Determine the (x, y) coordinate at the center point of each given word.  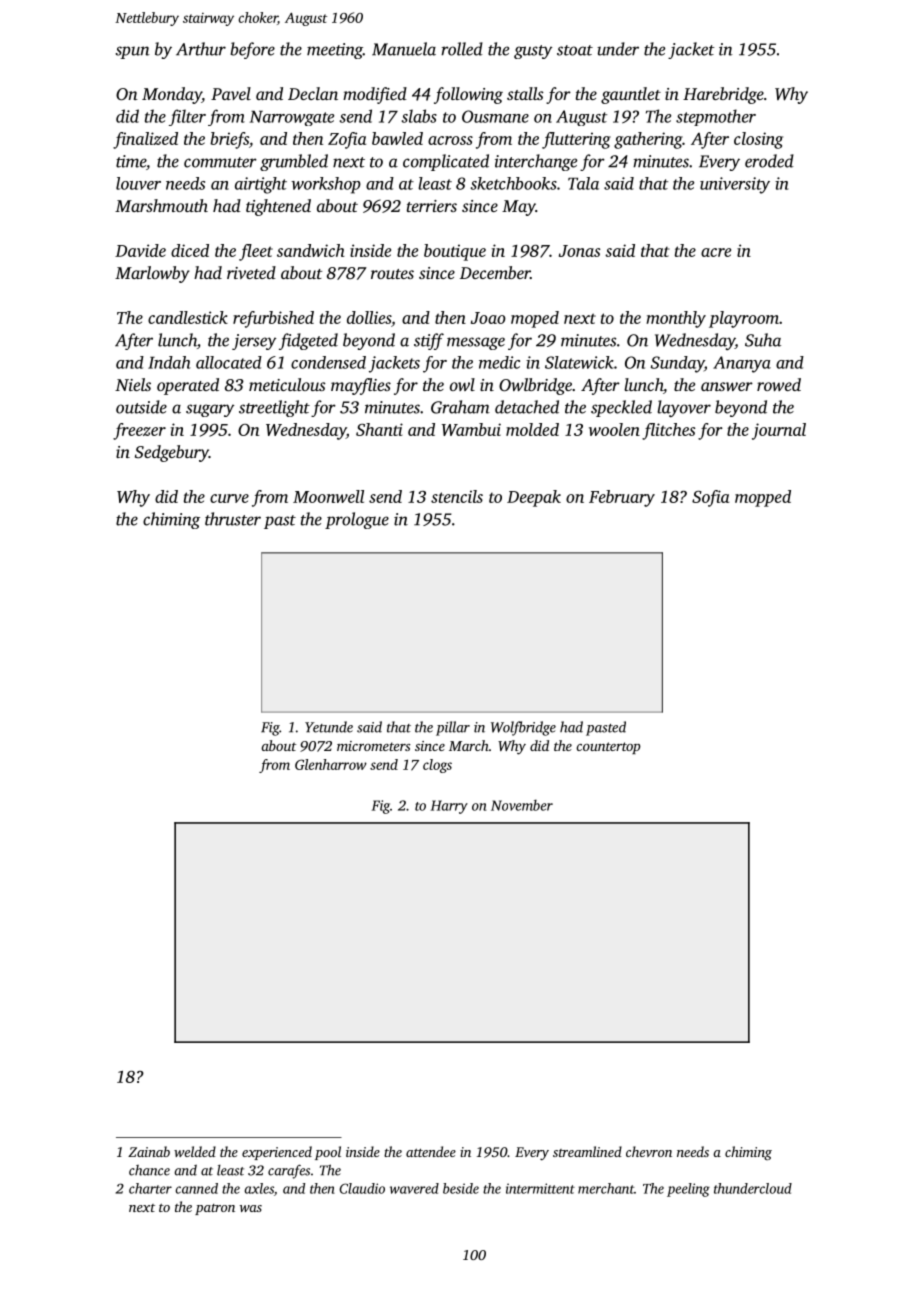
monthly (676, 319)
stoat (575, 50)
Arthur (201, 49)
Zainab (149, 1151)
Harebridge (723, 95)
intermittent (540, 1188)
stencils (457, 496)
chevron (649, 1151)
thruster (233, 519)
